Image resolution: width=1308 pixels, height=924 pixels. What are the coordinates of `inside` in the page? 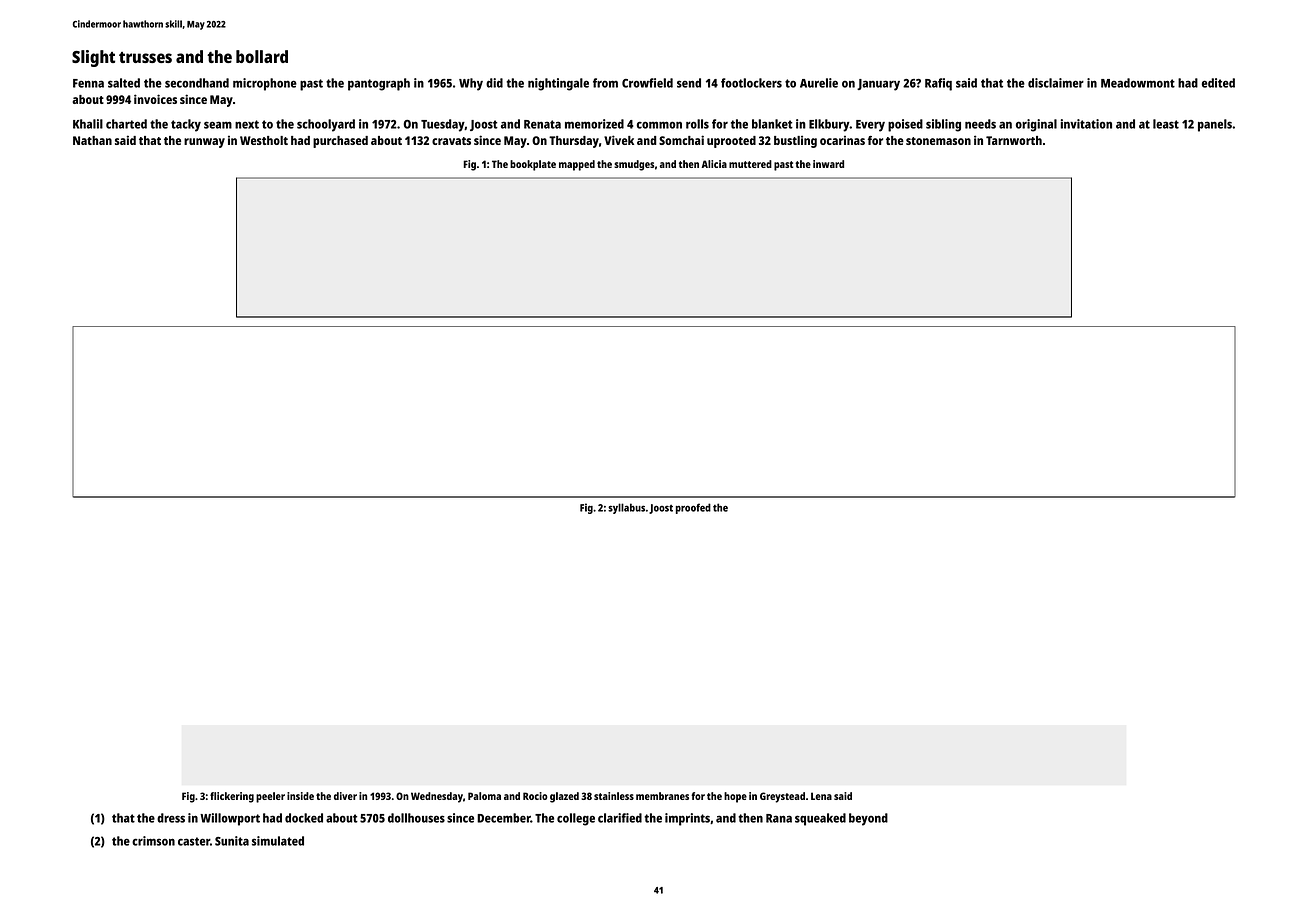 It's located at (300, 796).
